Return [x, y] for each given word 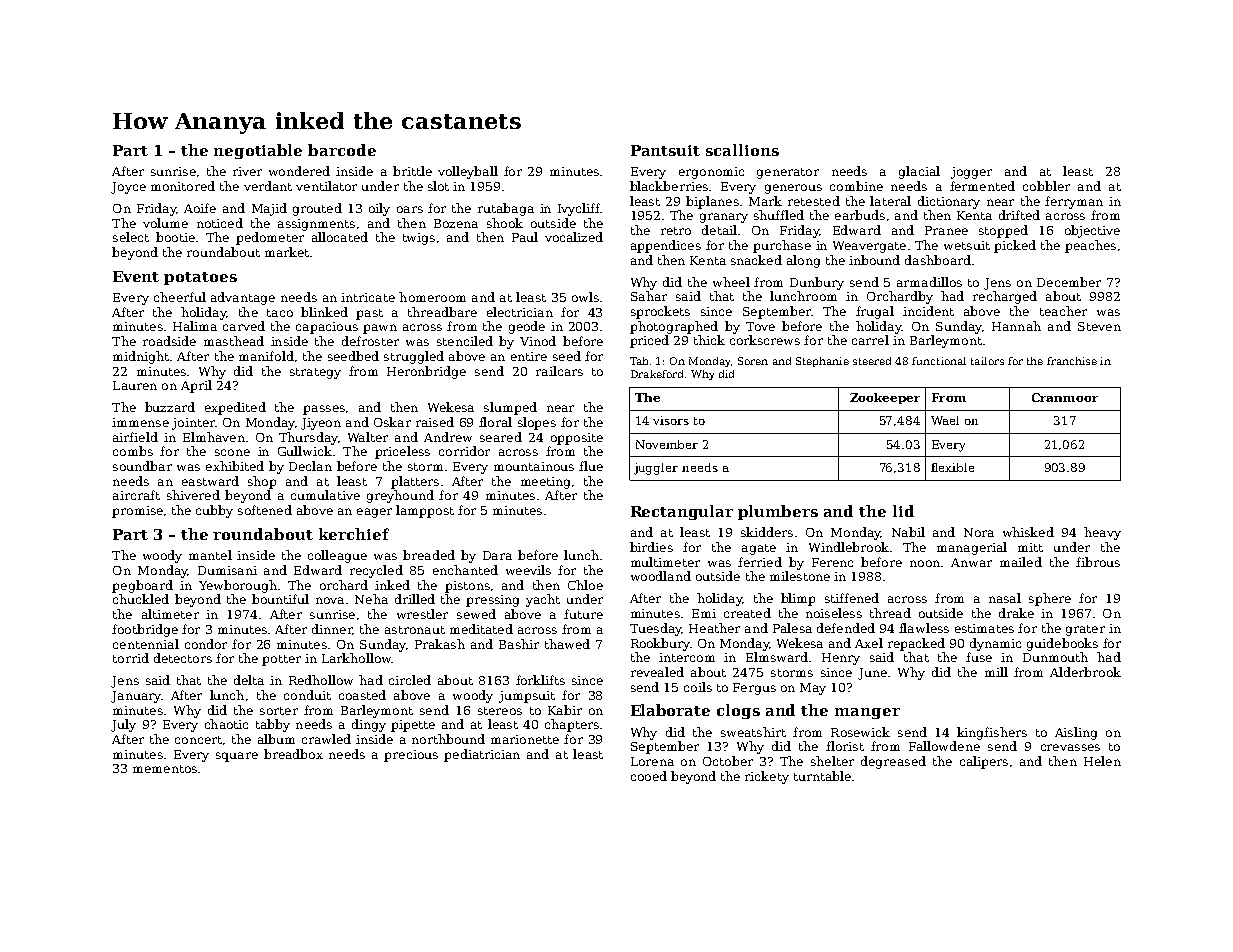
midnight [141, 357]
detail [719, 230]
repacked [916, 644]
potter [281, 660]
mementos [165, 769]
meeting [545, 483]
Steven [1099, 326]
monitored [183, 186]
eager [374, 513]
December [1069, 282]
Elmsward [777, 657]
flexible [952, 467]
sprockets [660, 312]
